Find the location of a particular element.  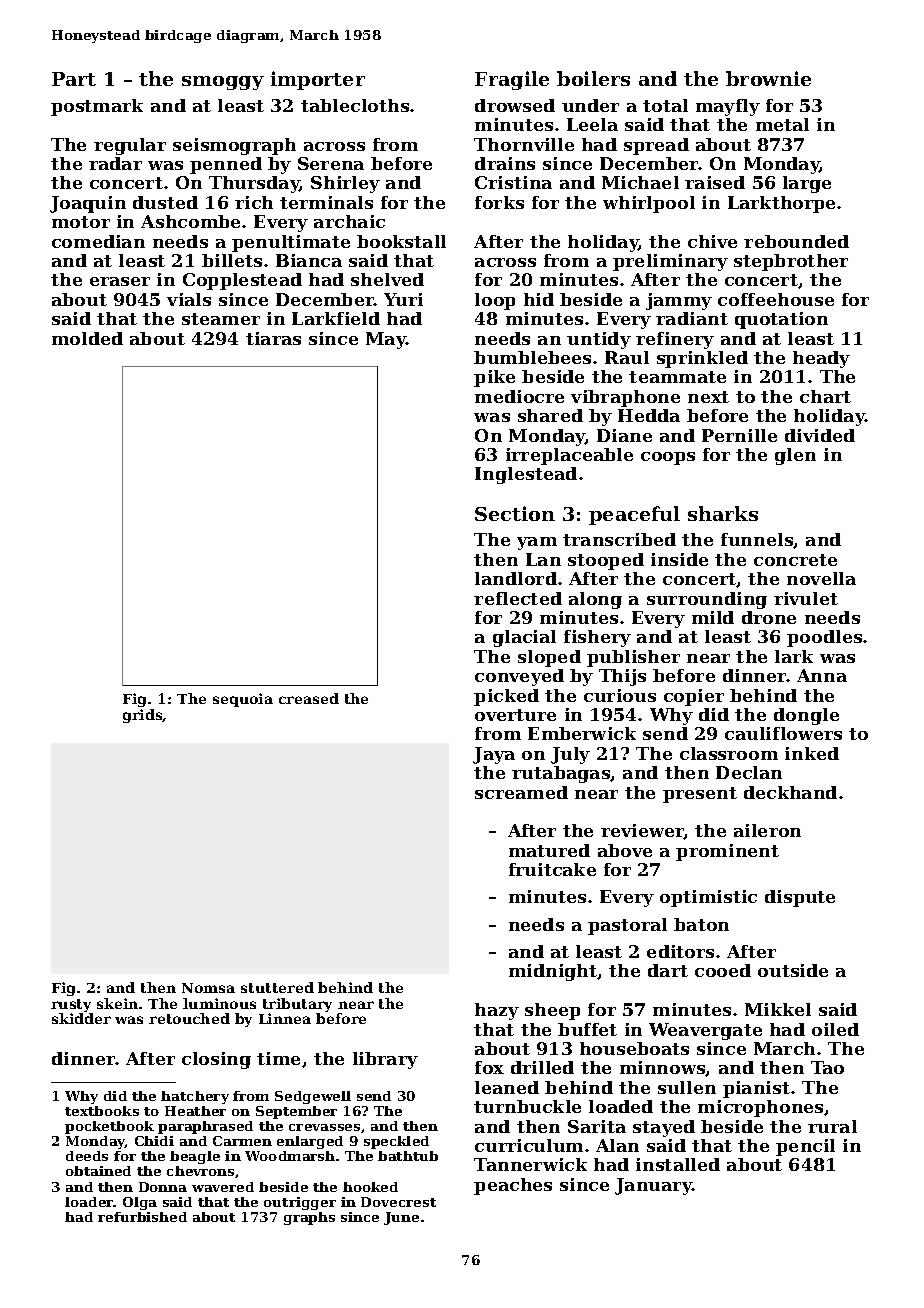

copier is located at coordinates (694, 697).
